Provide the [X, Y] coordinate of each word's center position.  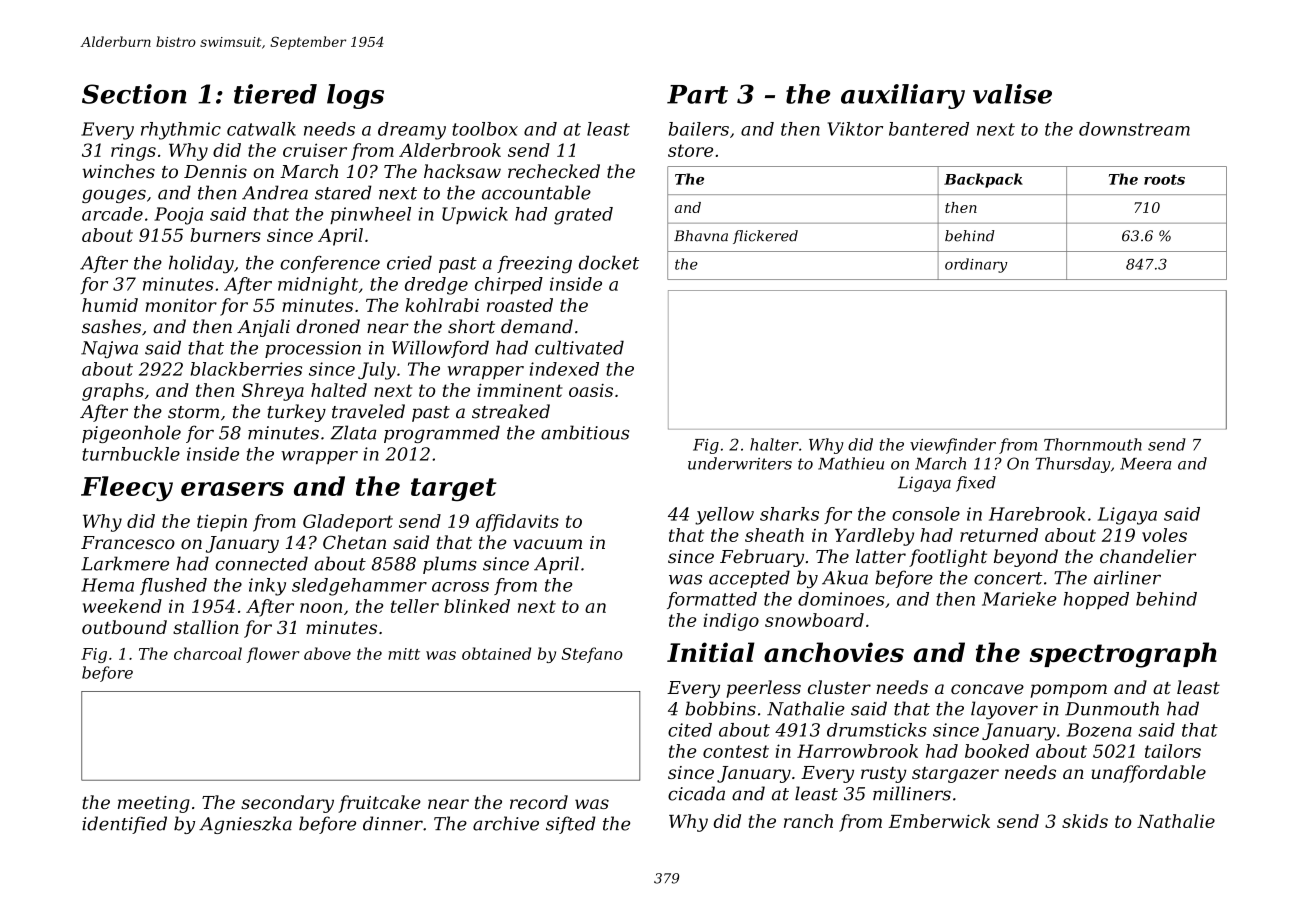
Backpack [983, 180]
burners [225, 235]
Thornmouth [1093, 444]
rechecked [554, 171]
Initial [711, 652]
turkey [297, 413]
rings [133, 152]
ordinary [976, 265]
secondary [287, 804]
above [327, 653]
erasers [232, 489]
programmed [442, 434]
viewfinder [953, 446]
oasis [591, 390]
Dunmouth [1112, 708]
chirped [509, 286]
